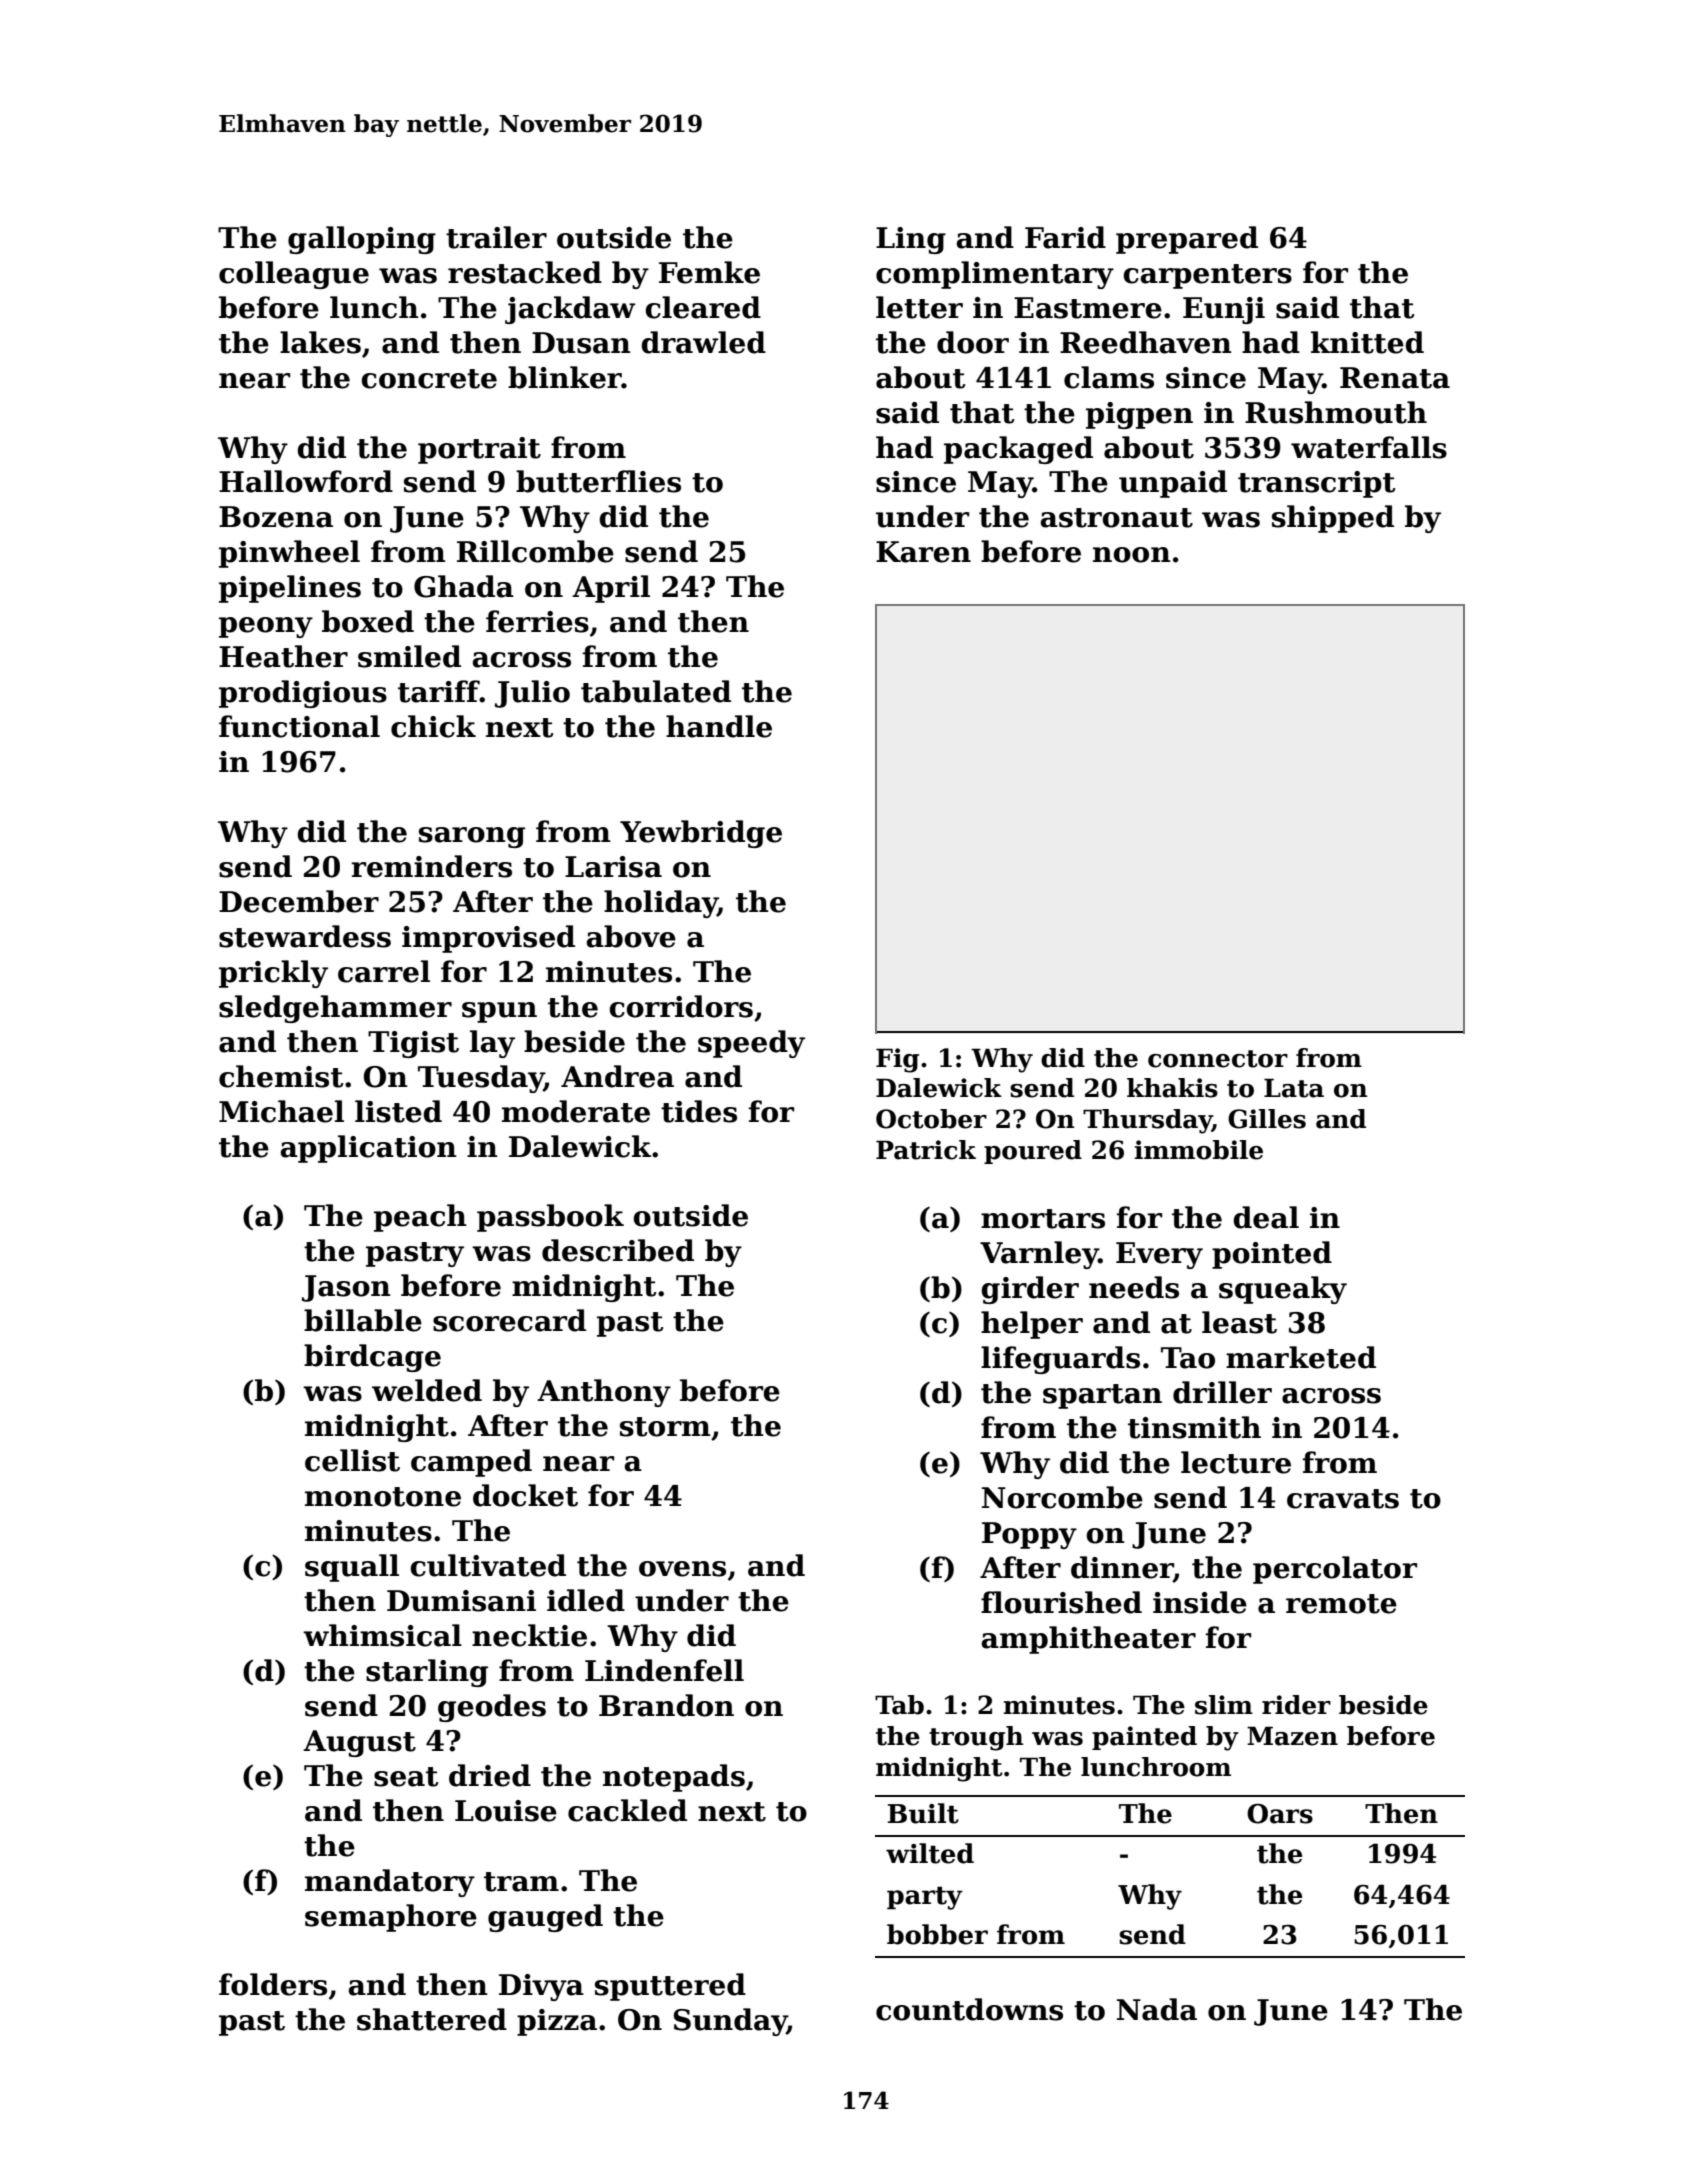 This screenshot has width=1683, height=2178. What do you see at coordinates (1043, 1219) in the screenshot?
I see `mortars` at bounding box center [1043, 1219].
